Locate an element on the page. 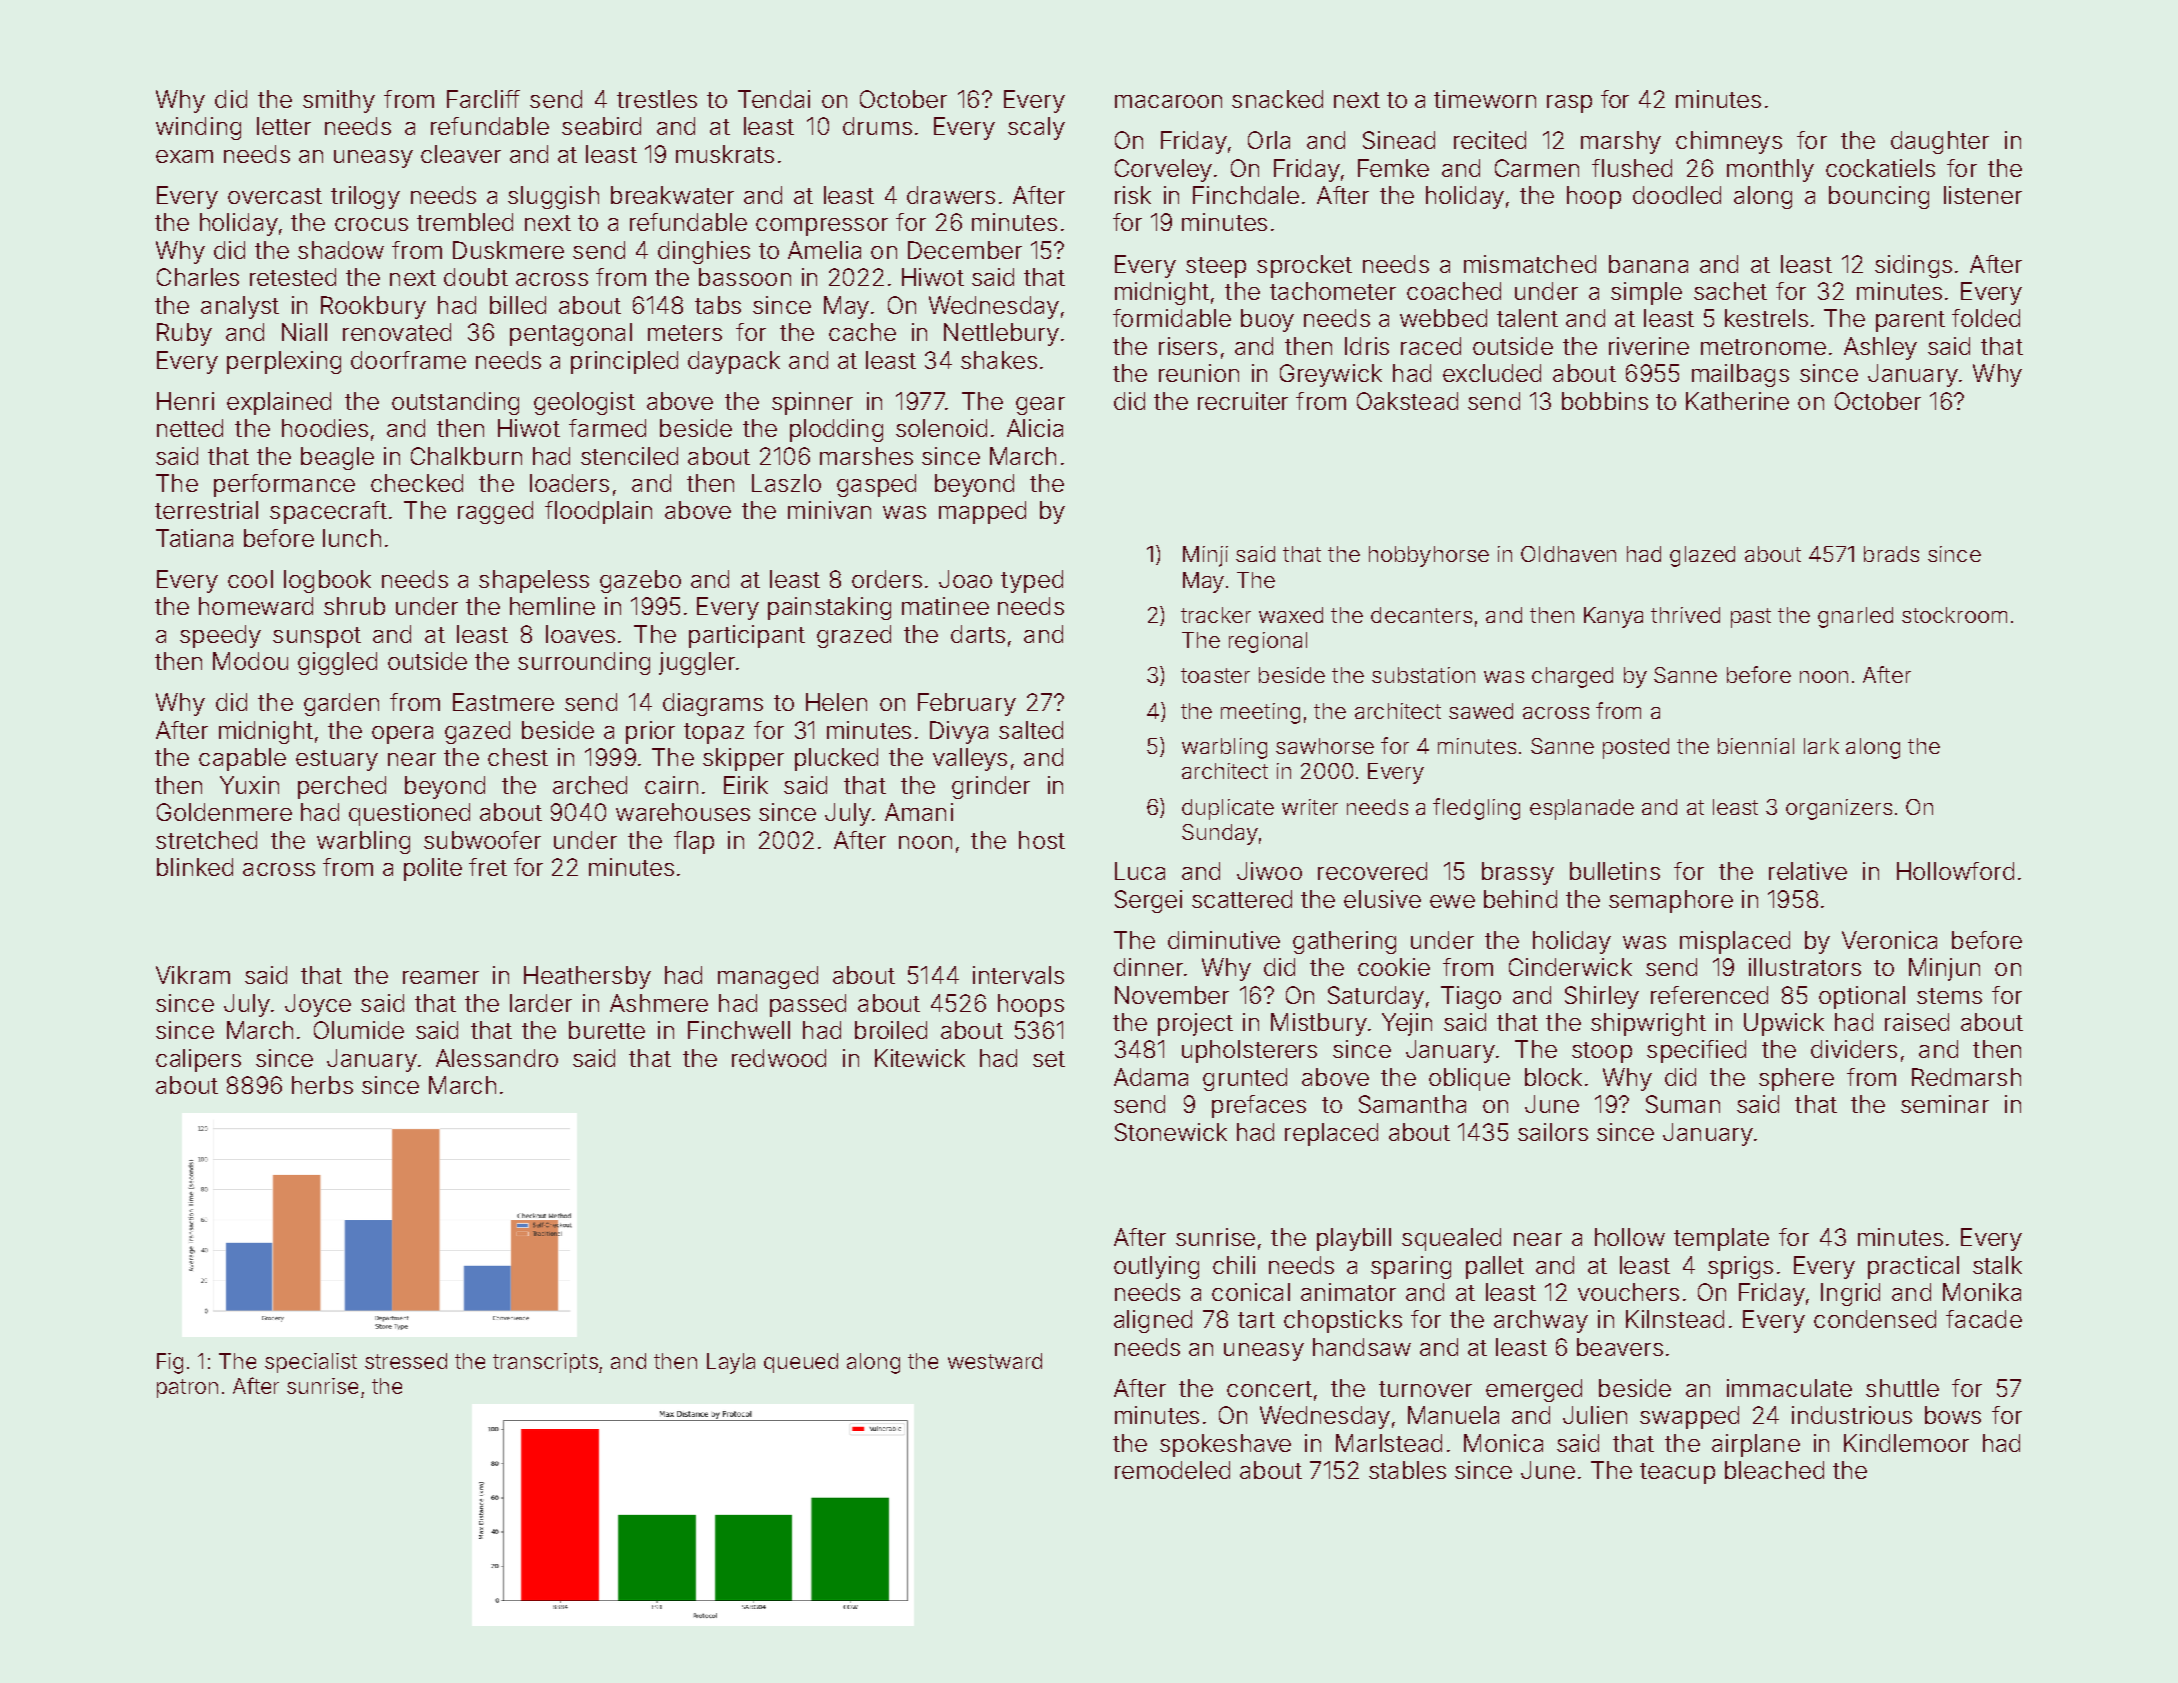 This page has height=1683, width=2178. brassy is located at coordinates (1518, 873).
